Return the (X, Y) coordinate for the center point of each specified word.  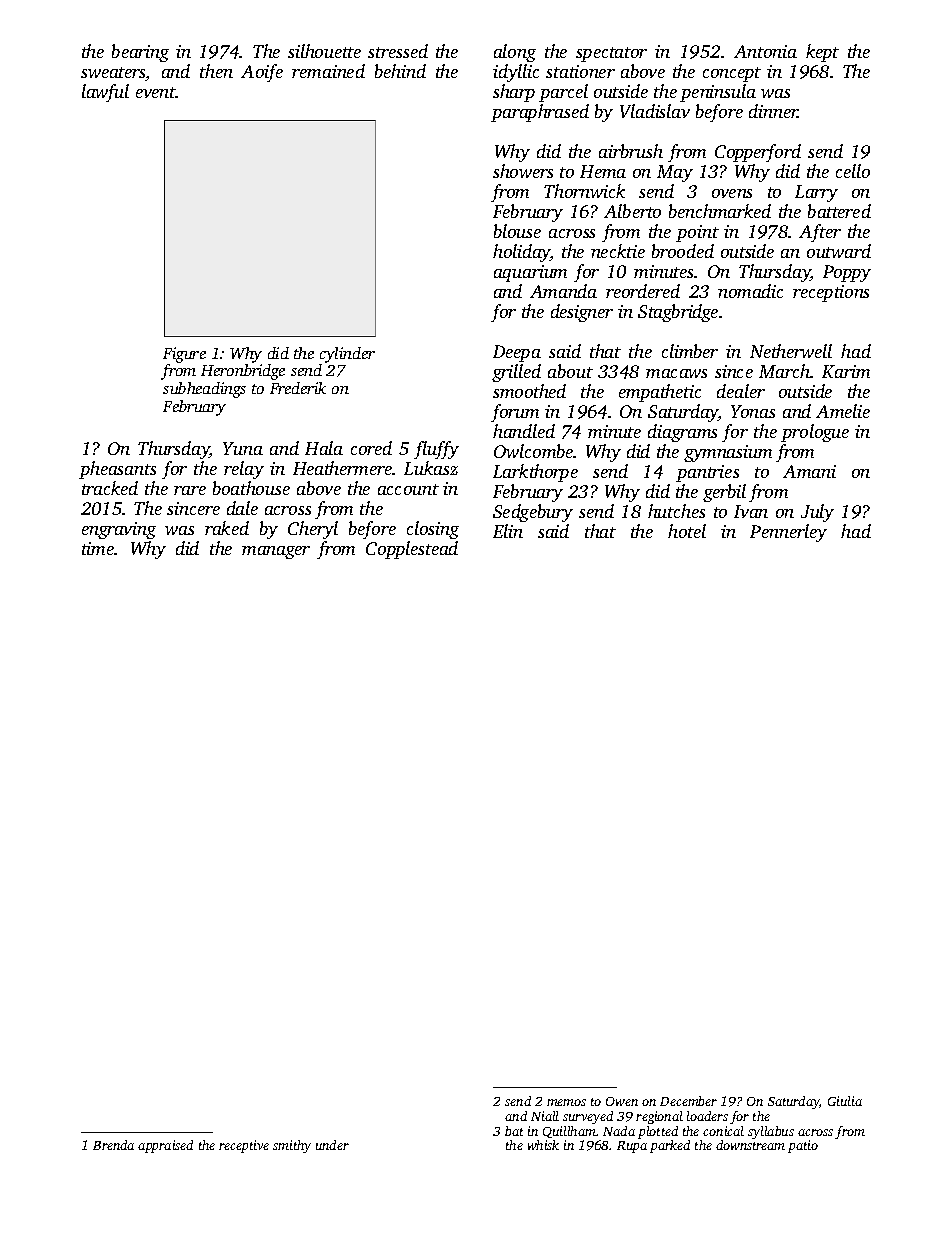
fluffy (436, 450)
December (688, 1101)
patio (803, 1146)
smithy (292, 1146)
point (697, 233)
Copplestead (412, 550)
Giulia (845, 1101)
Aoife (262, 73)
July (817, 513)
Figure (184, 355)
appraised (165, 1146)
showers (523, 171)
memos (566, 1102)
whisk (543, 1145)
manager (276, 552)
